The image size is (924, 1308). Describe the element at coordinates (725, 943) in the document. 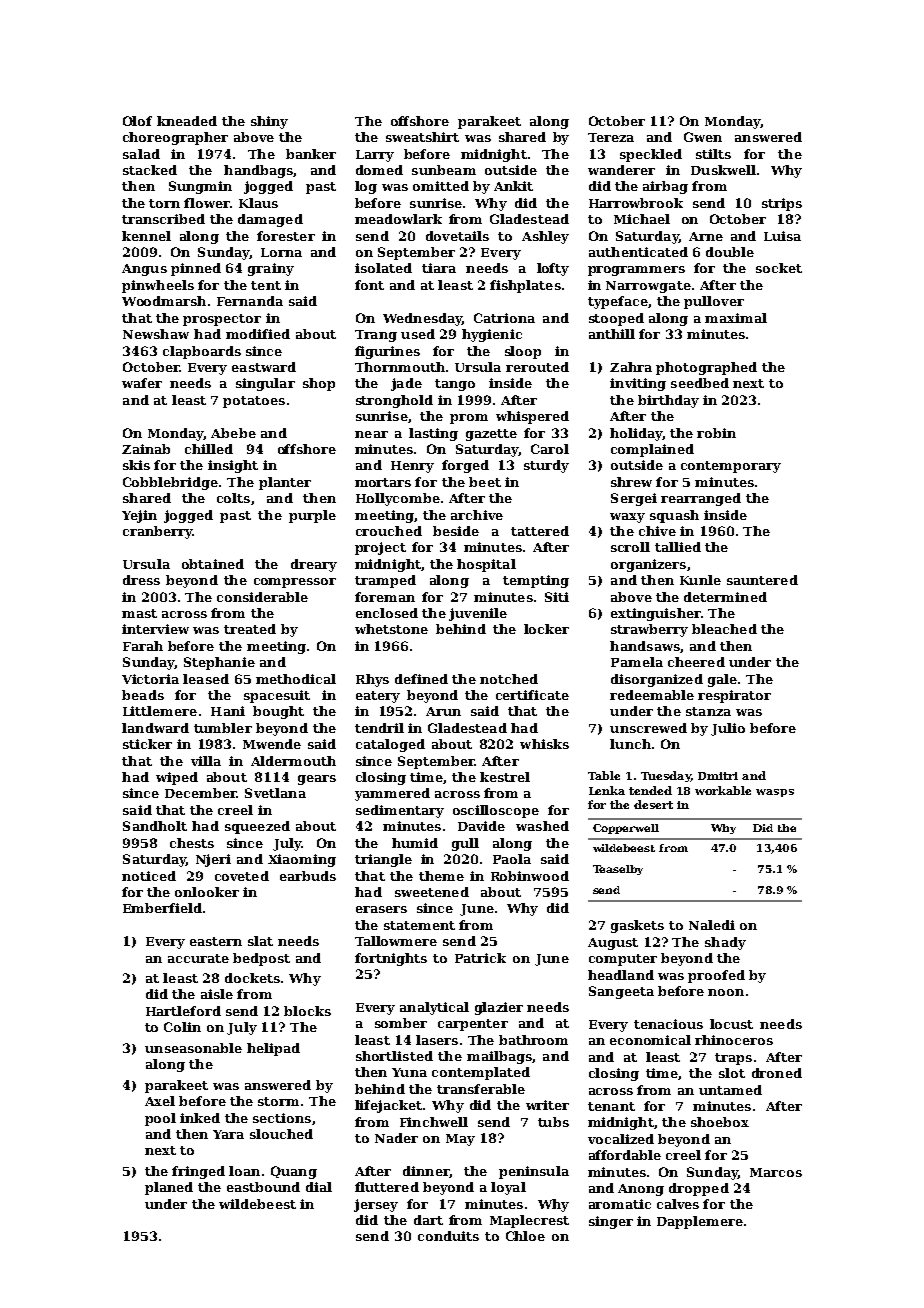

I see `shady` at that location.
